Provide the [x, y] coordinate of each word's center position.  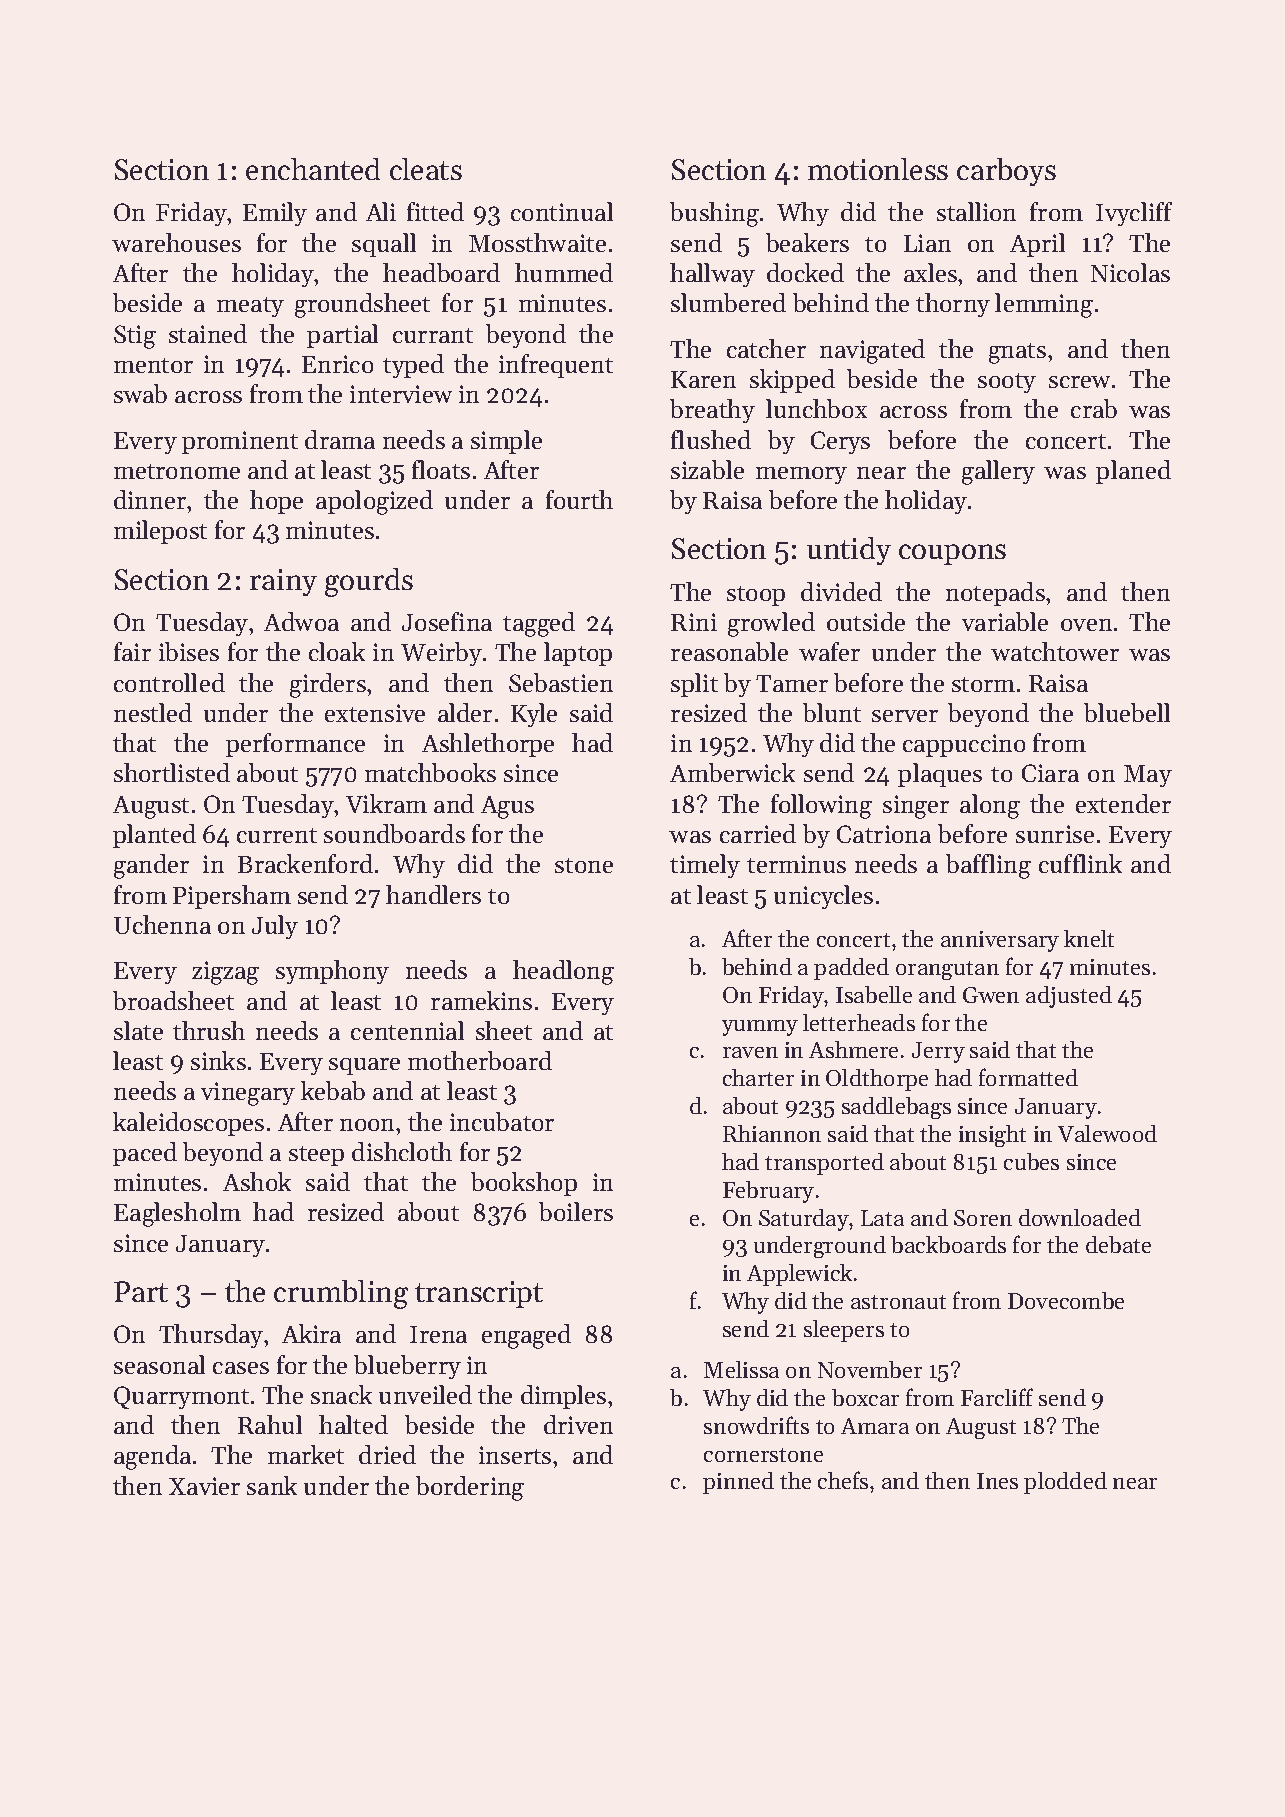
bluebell [1127, 712]
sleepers [844, 1331]
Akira [311, 1333]
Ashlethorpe [488, 745]
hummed [564, 272]
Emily [275, 214]
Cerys [840, 442]
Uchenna [162, 924]
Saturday [804, 1220]
